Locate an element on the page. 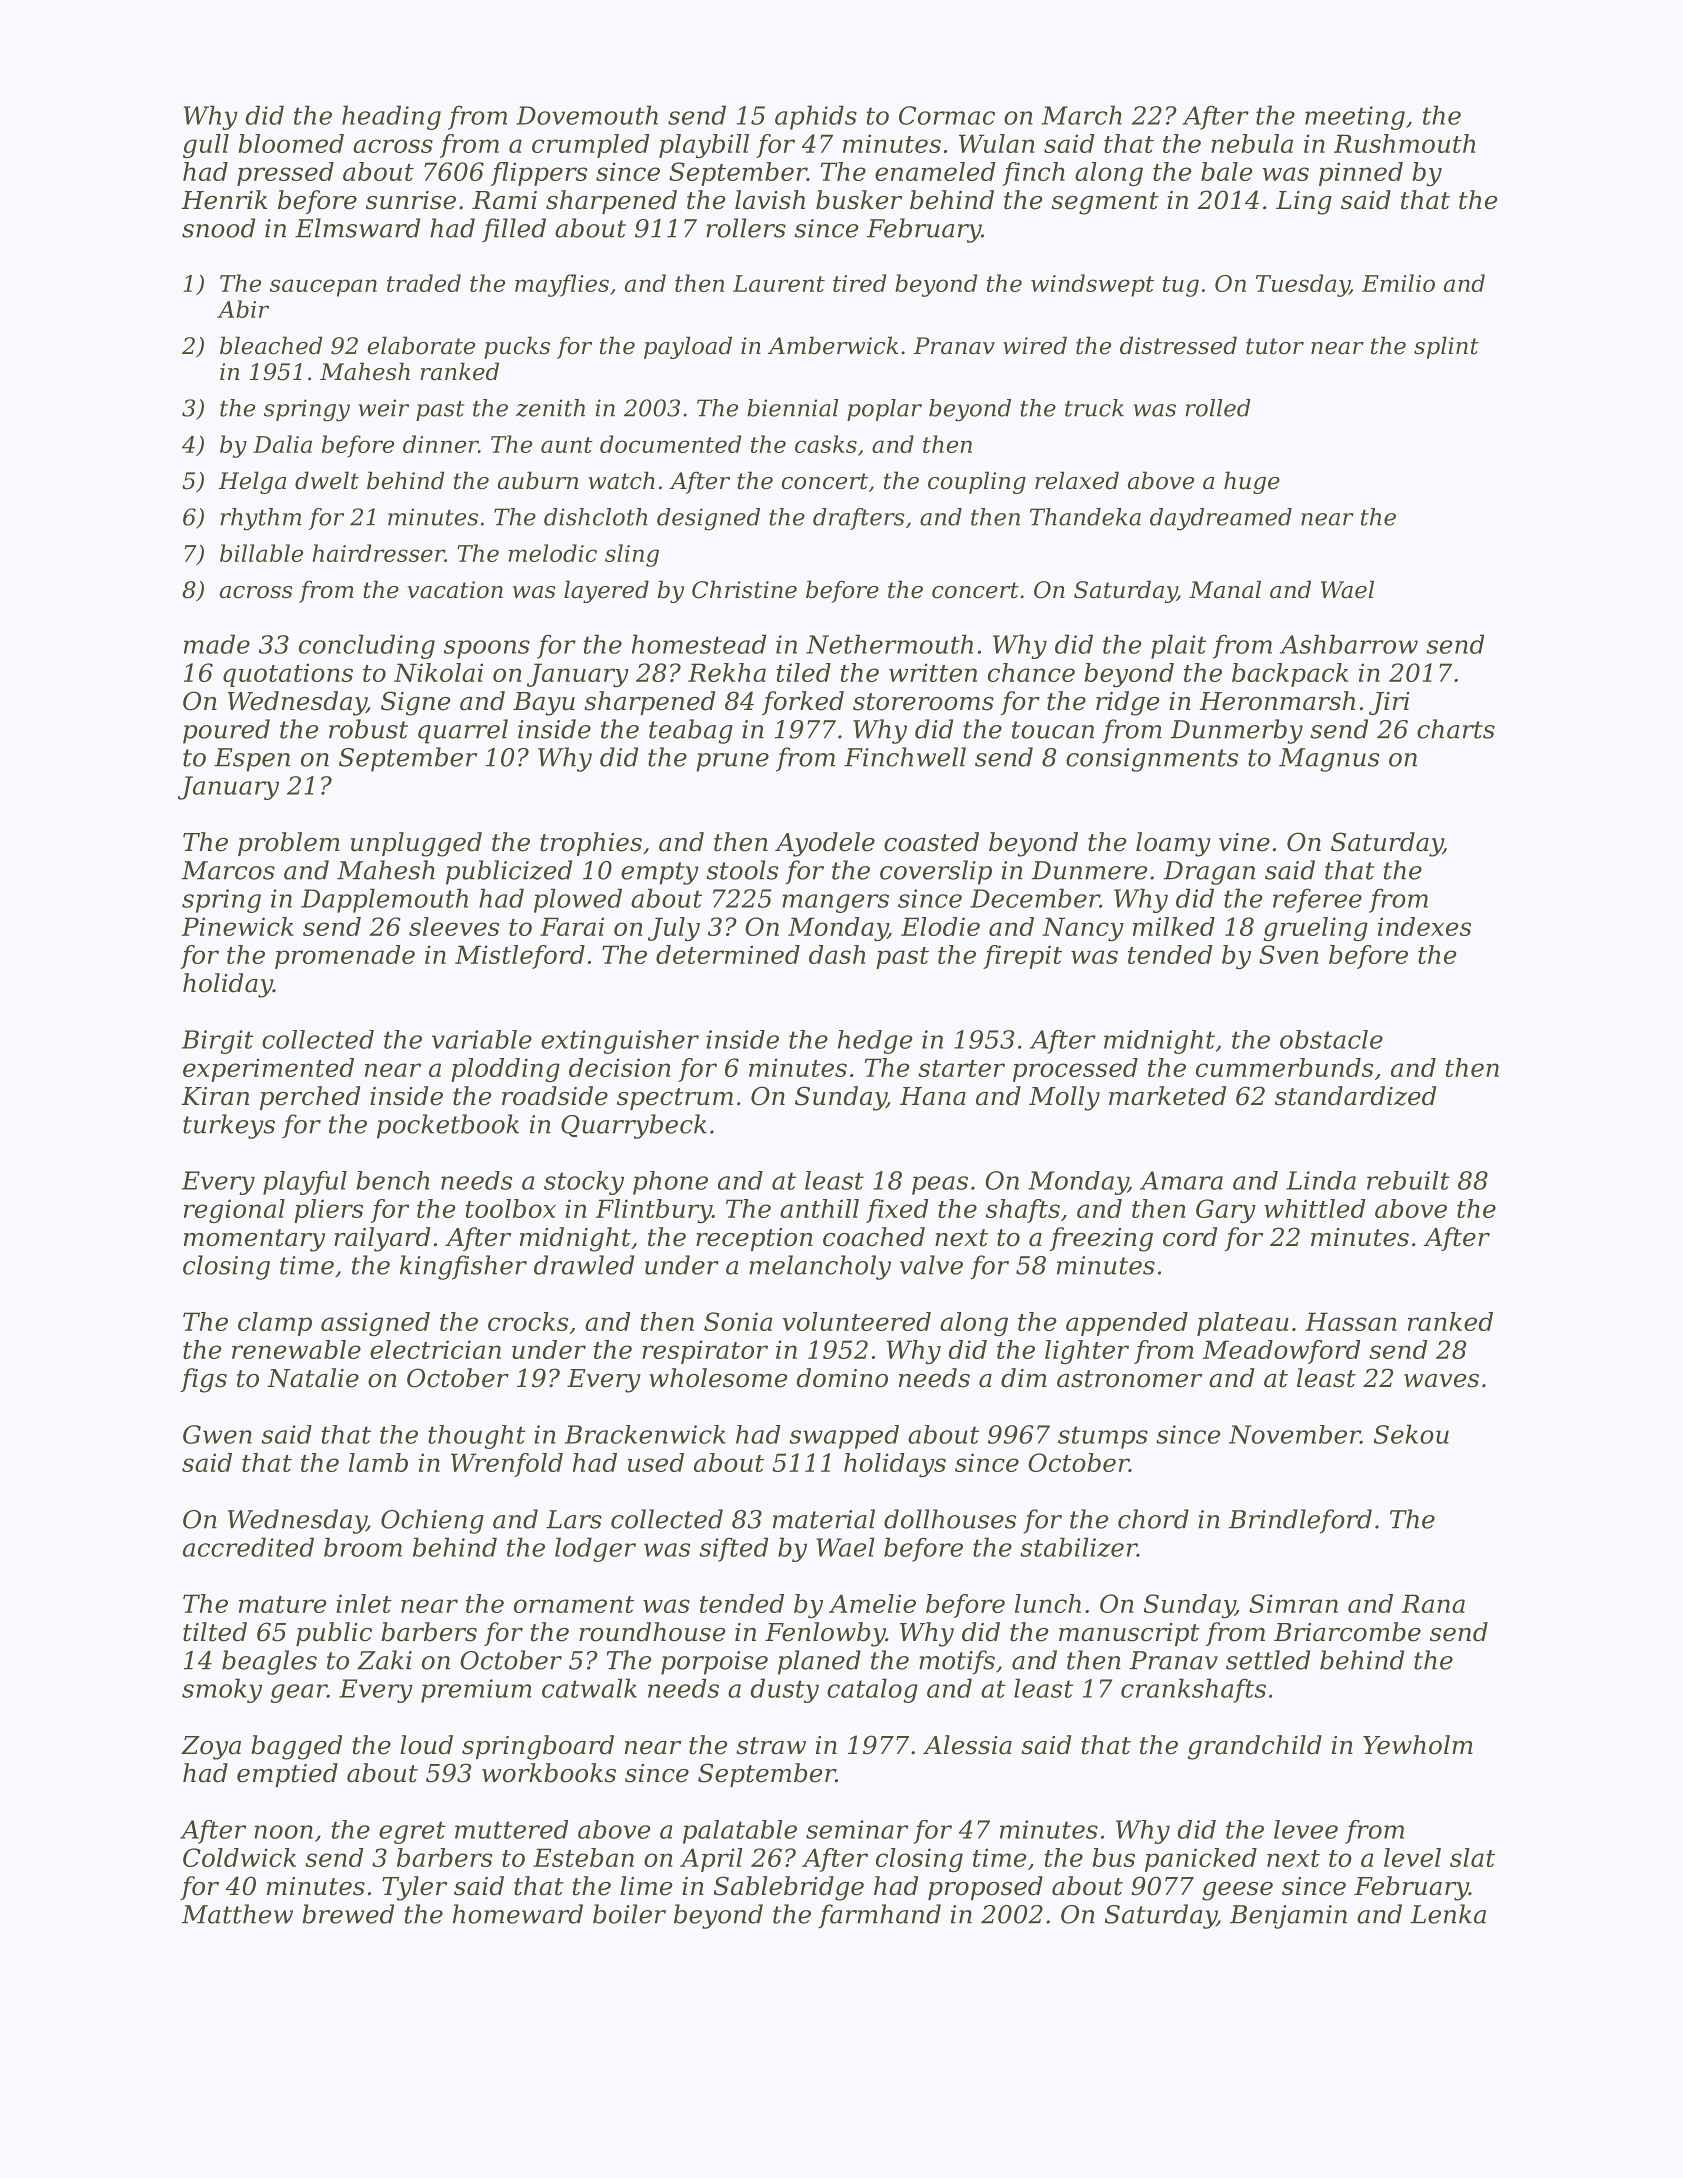  casks is located at coordinates (826, 444).
